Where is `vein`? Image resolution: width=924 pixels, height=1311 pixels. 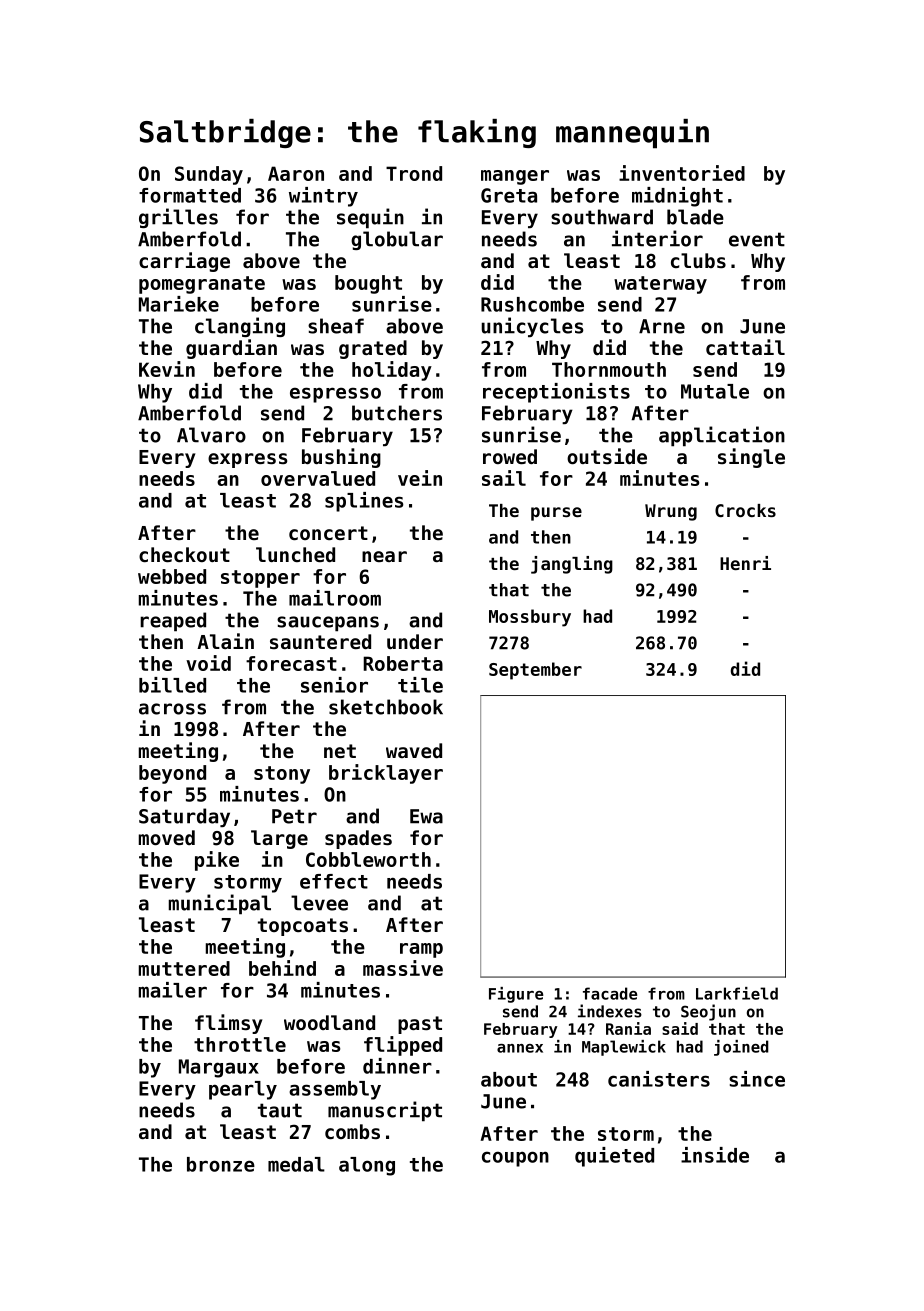 vein is located at coordinates (420, 478).
